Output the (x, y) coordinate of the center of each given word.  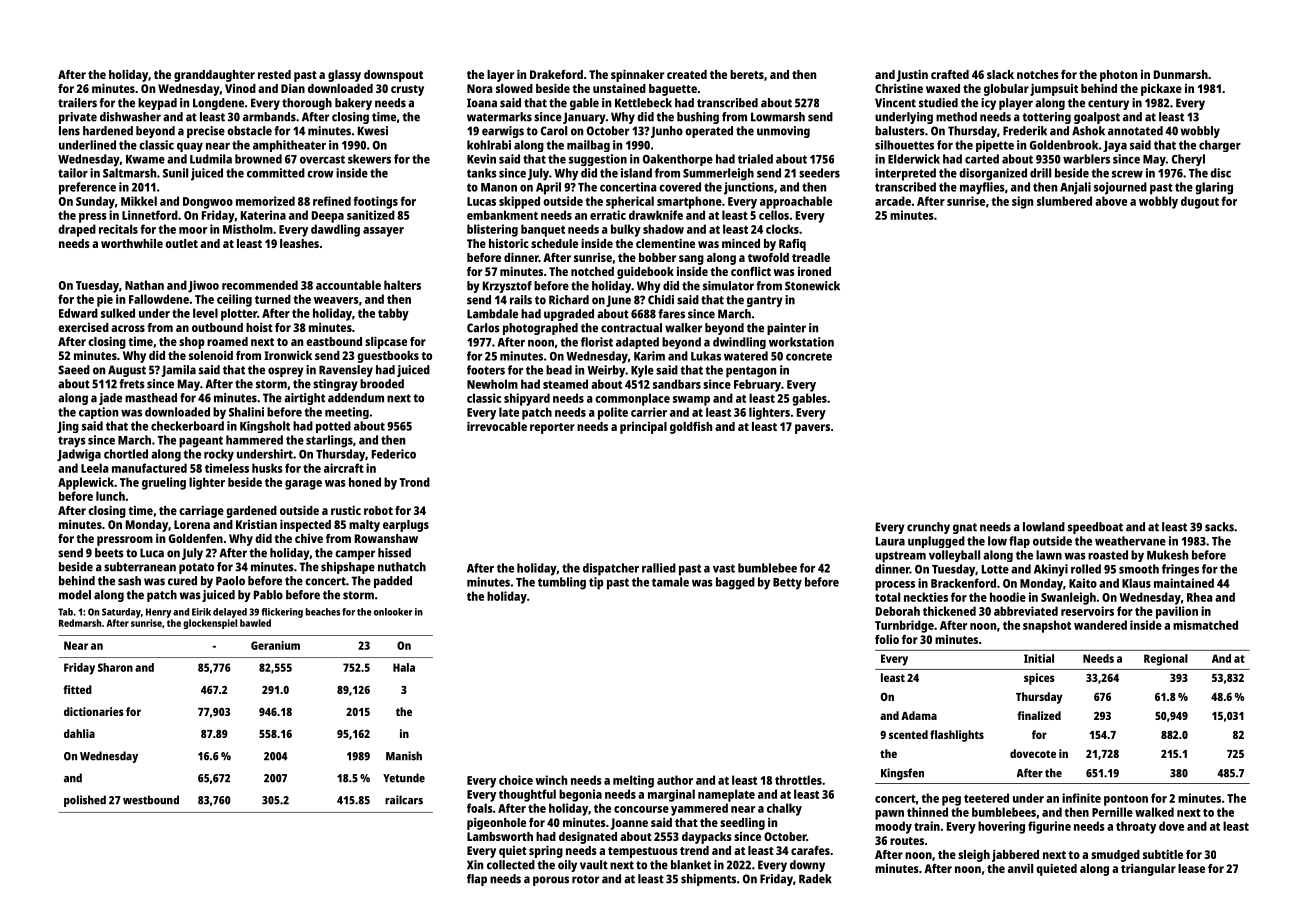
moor (193, 230)
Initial (1039, 658)
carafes (810, 850)
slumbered (1064, 201)
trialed (755, 159)
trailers (77, 103)
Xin (475, 865)
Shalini (246, 412)
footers (486, 370)
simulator (728, 286)
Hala (404, 667)
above (1111, 201)
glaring (1214, 188)
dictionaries (94, 711)
